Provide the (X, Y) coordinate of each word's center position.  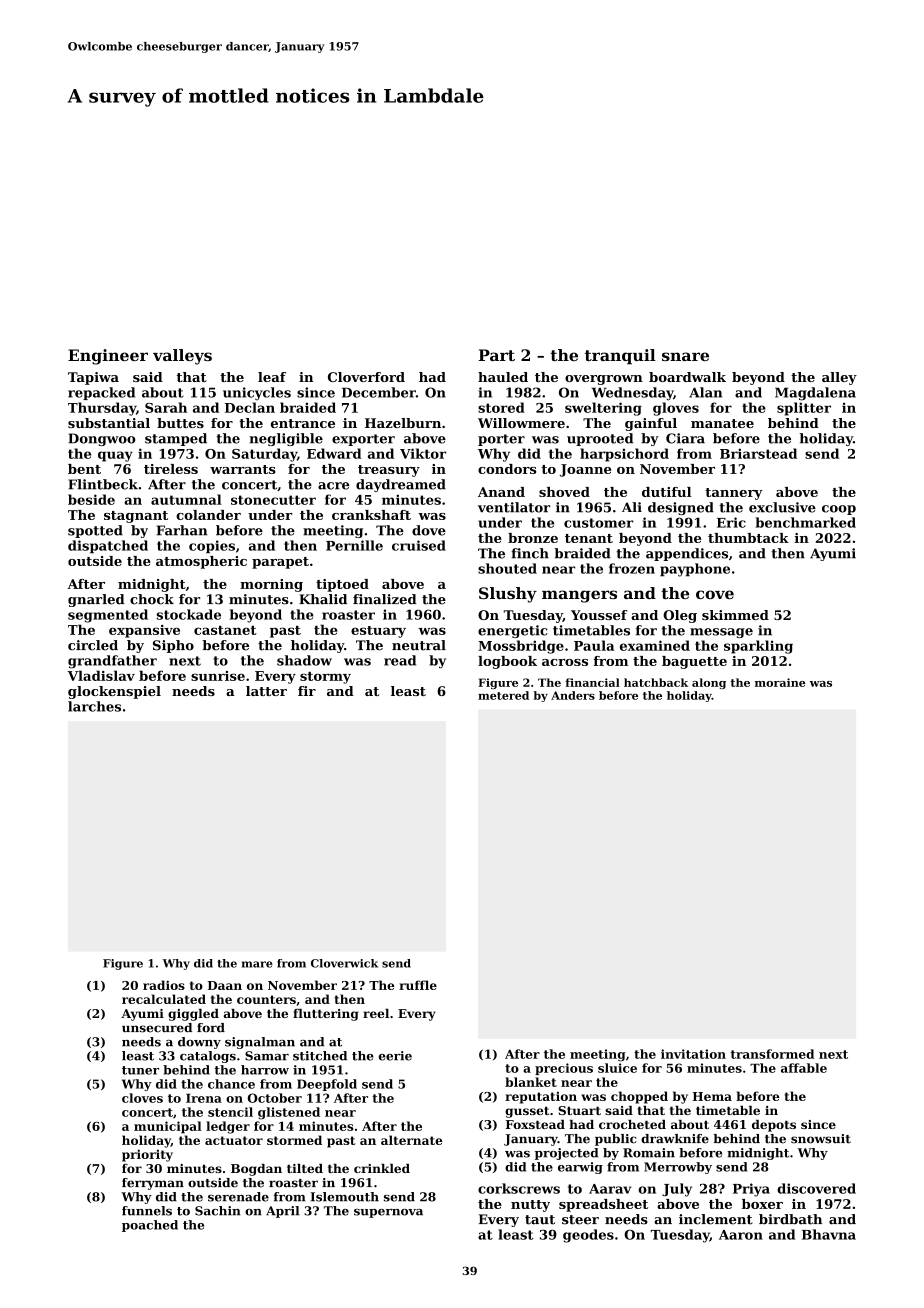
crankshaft (371, 515)
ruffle (418, 985)
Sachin (218, 1211)
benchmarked (806, 522)
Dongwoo (101, 439)
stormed (294, 1140)
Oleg (680, 616)
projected (566, 1154)
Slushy (508, 595)
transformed (772, 1054)
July (677, 1190)
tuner (140, 1070)
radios (164, 985)
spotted (95, 531)
